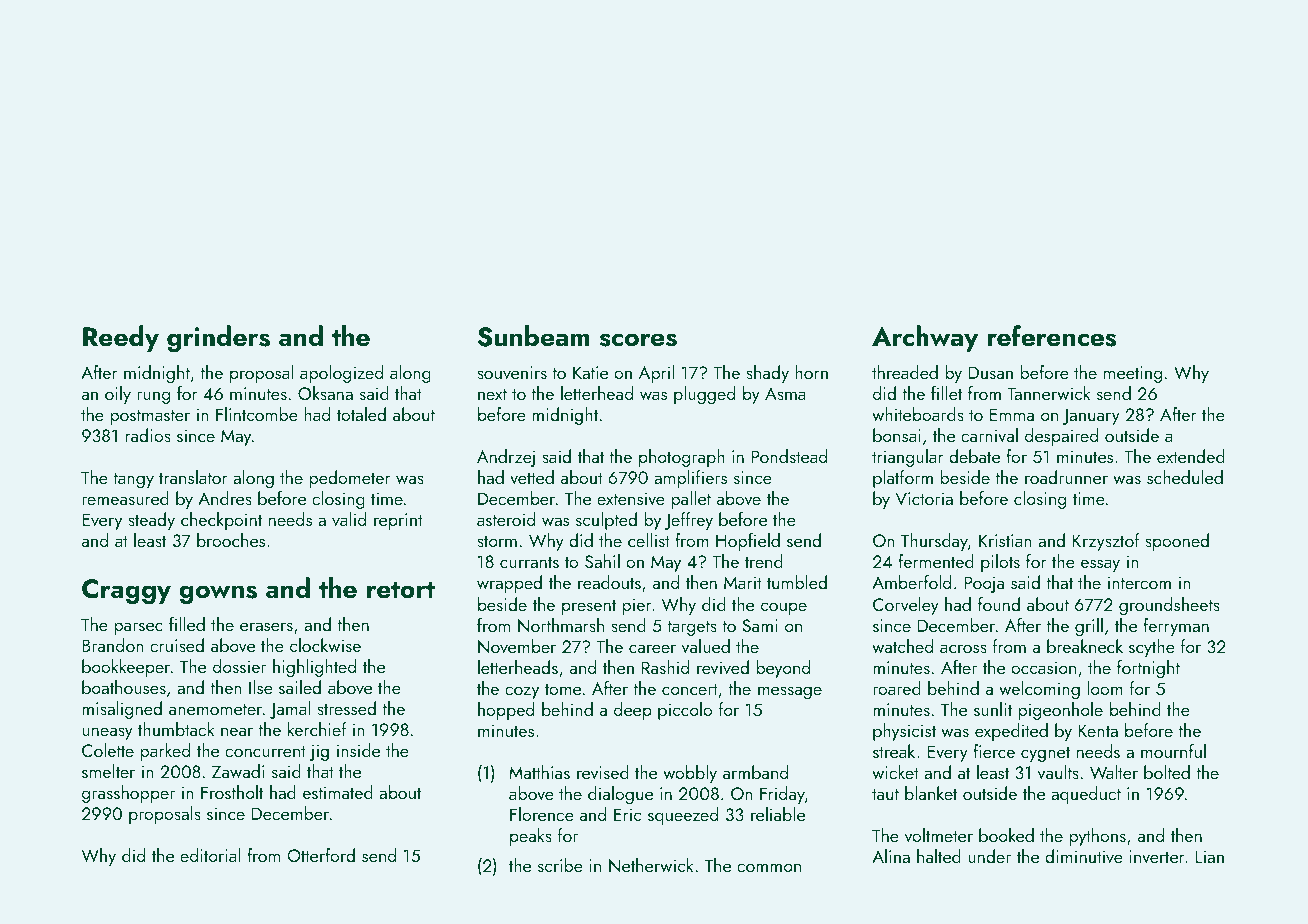  Describe the element at coordinates (317, 729) in the page. I see `kerchief` at that location.
